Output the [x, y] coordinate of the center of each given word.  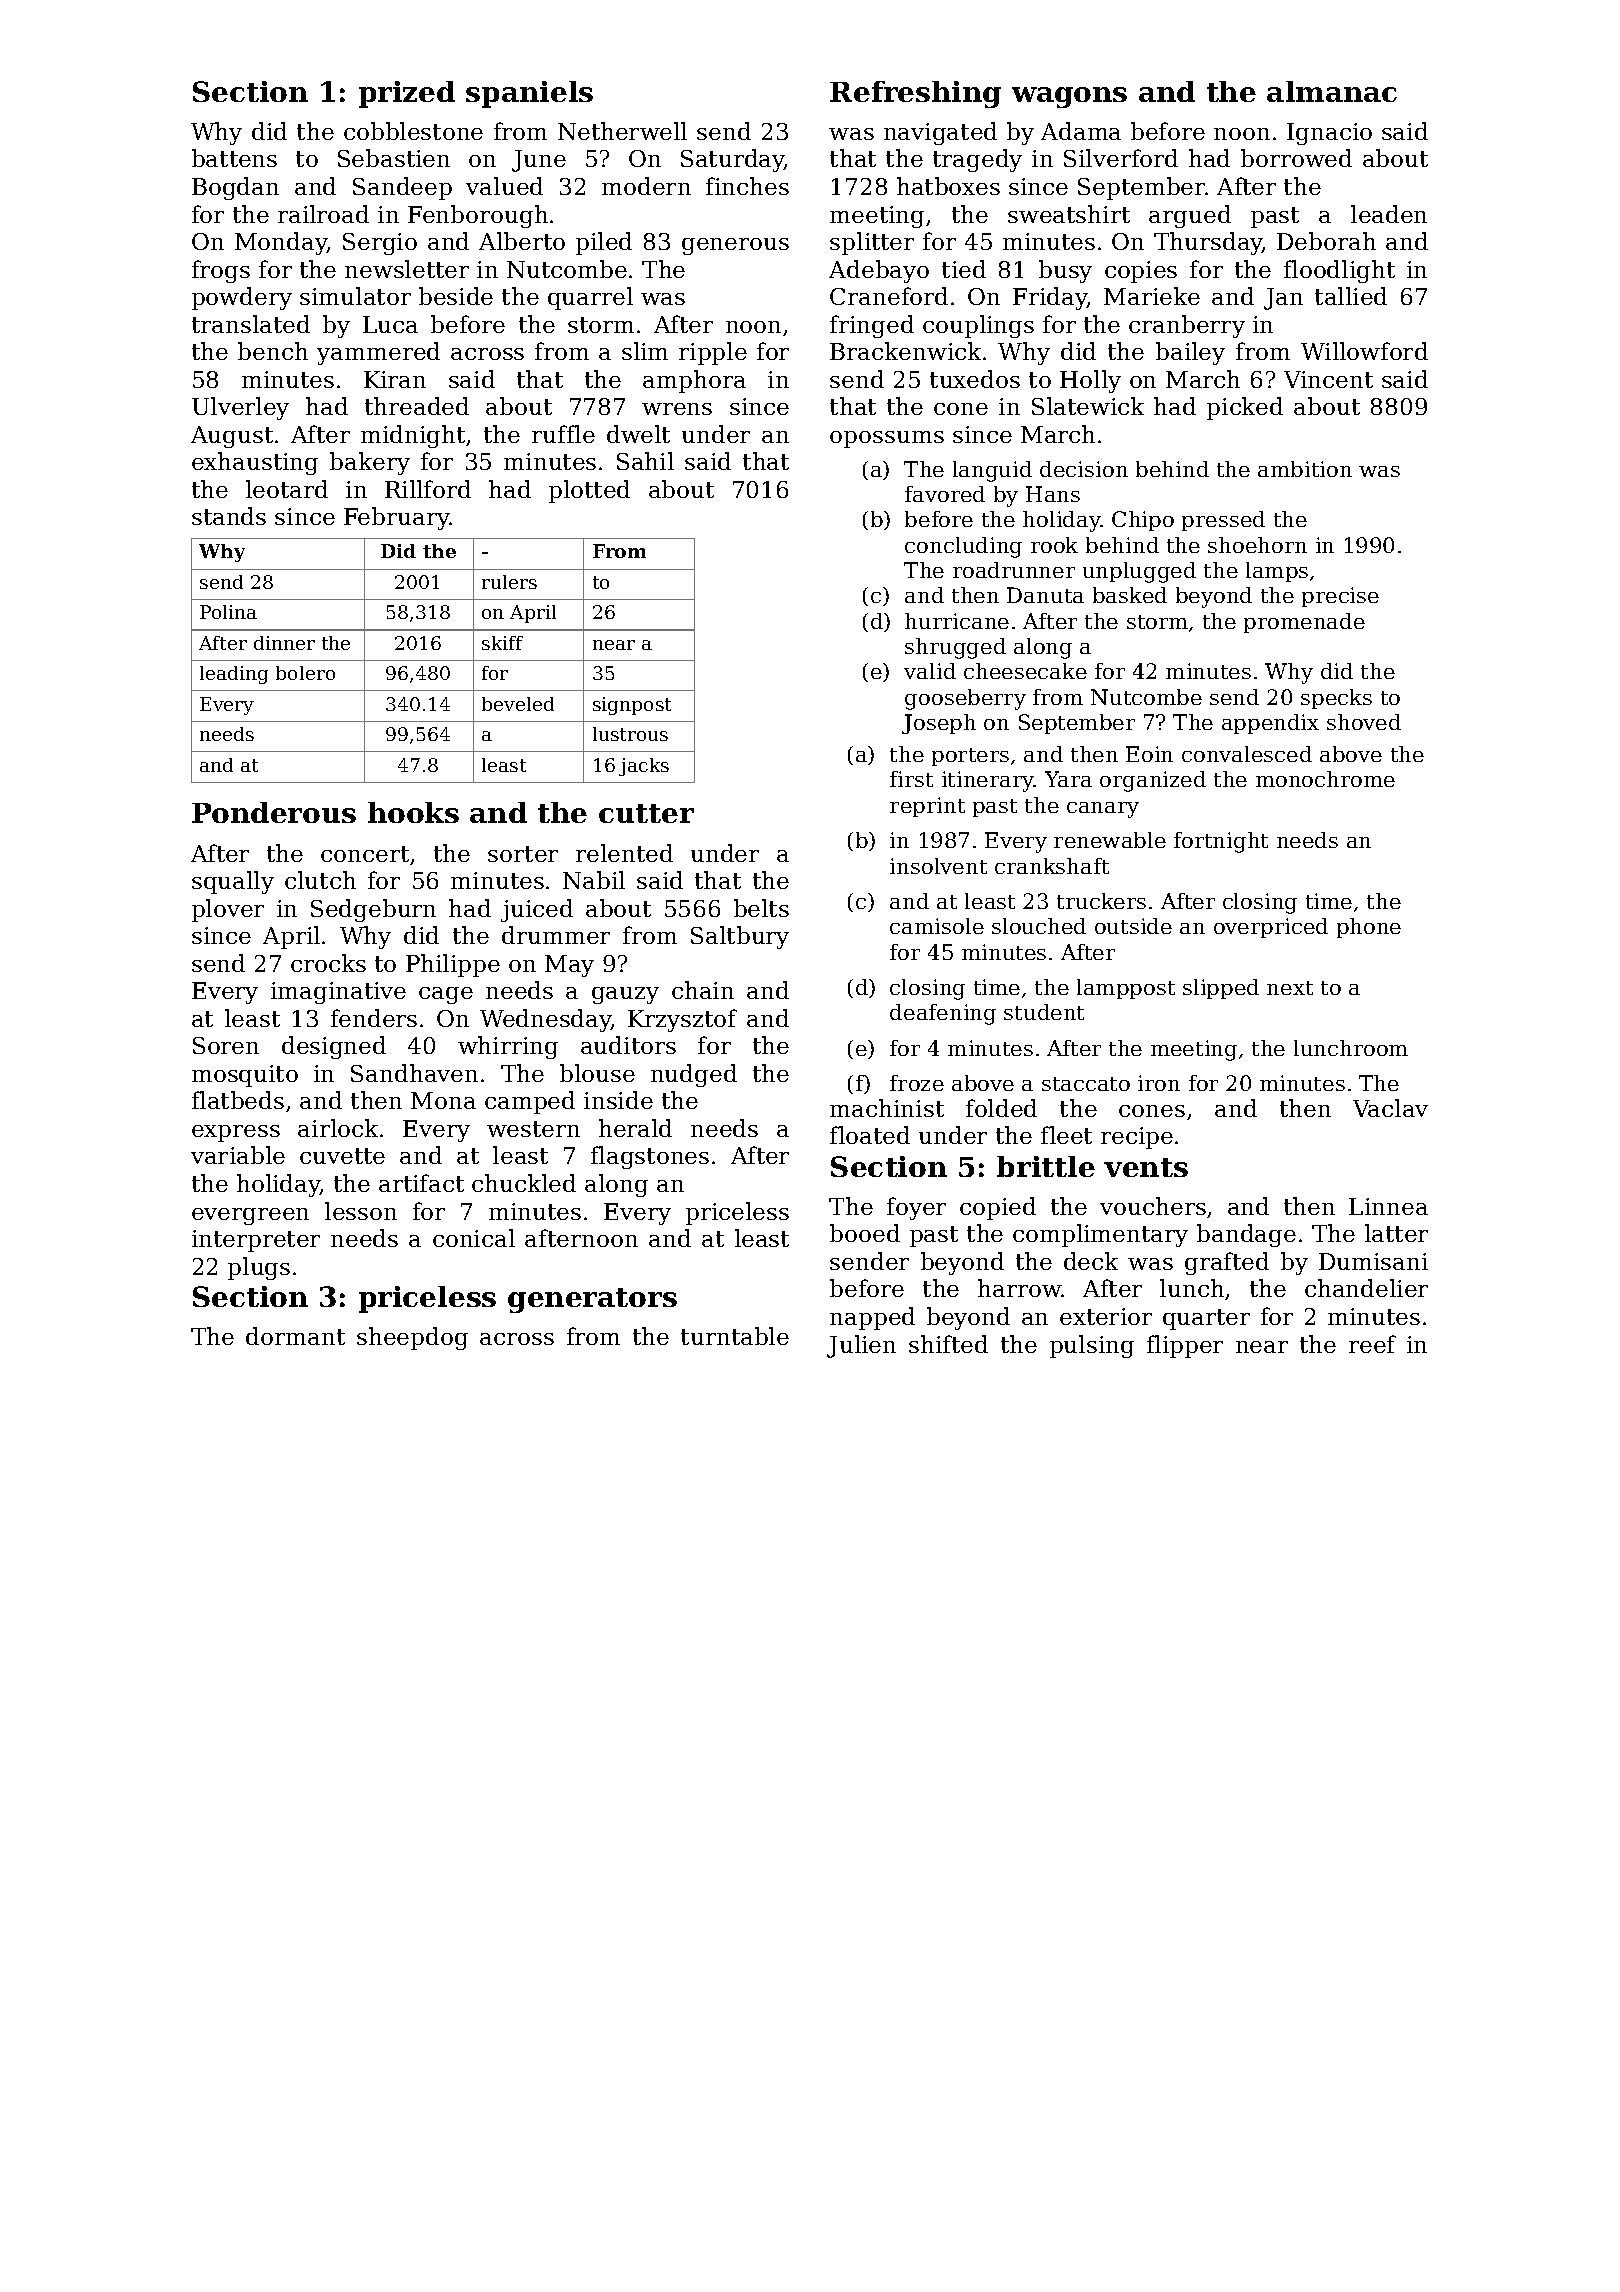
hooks [413, 812]
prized [407, 94]
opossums [887, 439]
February [397, 518]
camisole [937, 926]
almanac [1332, 91]
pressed [1223, 521]
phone [1369, 928]
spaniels [529, 94]
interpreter [256, 1241]
